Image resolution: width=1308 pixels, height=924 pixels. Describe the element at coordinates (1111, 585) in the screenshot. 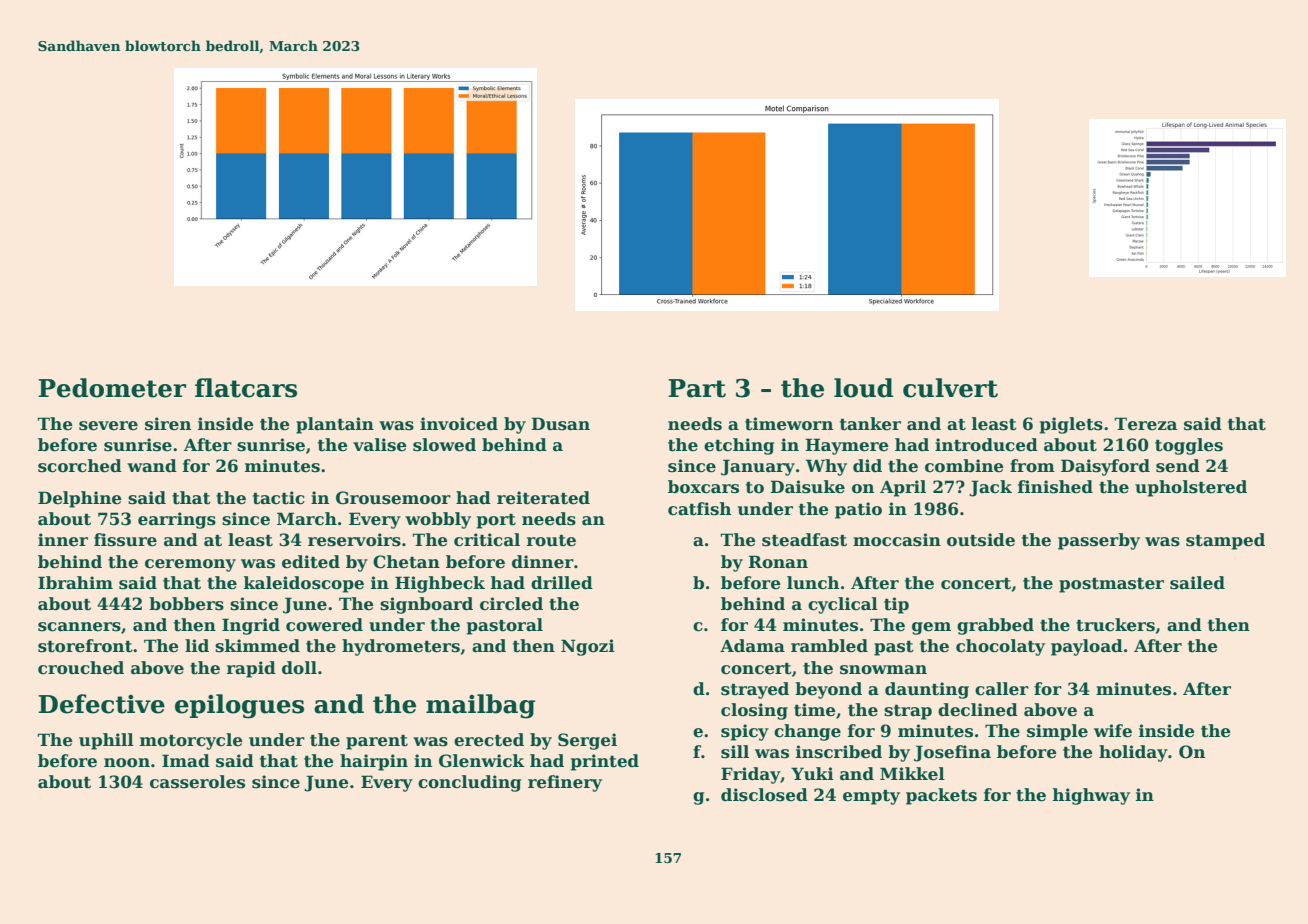

I see `postmaster` at that location.
